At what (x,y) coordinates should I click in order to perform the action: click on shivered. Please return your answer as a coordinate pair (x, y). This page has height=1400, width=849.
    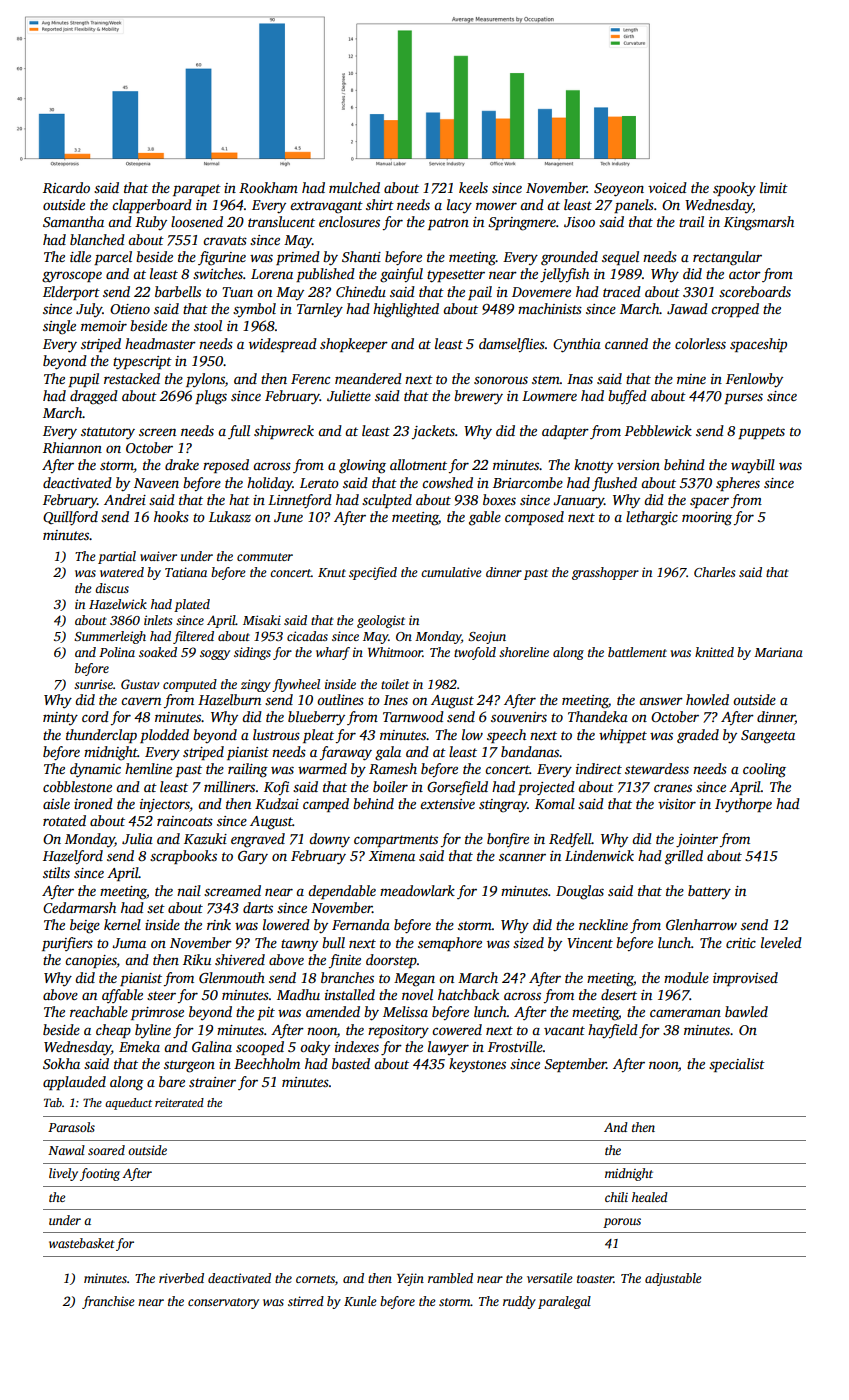
    Looking at the image, I should click on (240, 959).
